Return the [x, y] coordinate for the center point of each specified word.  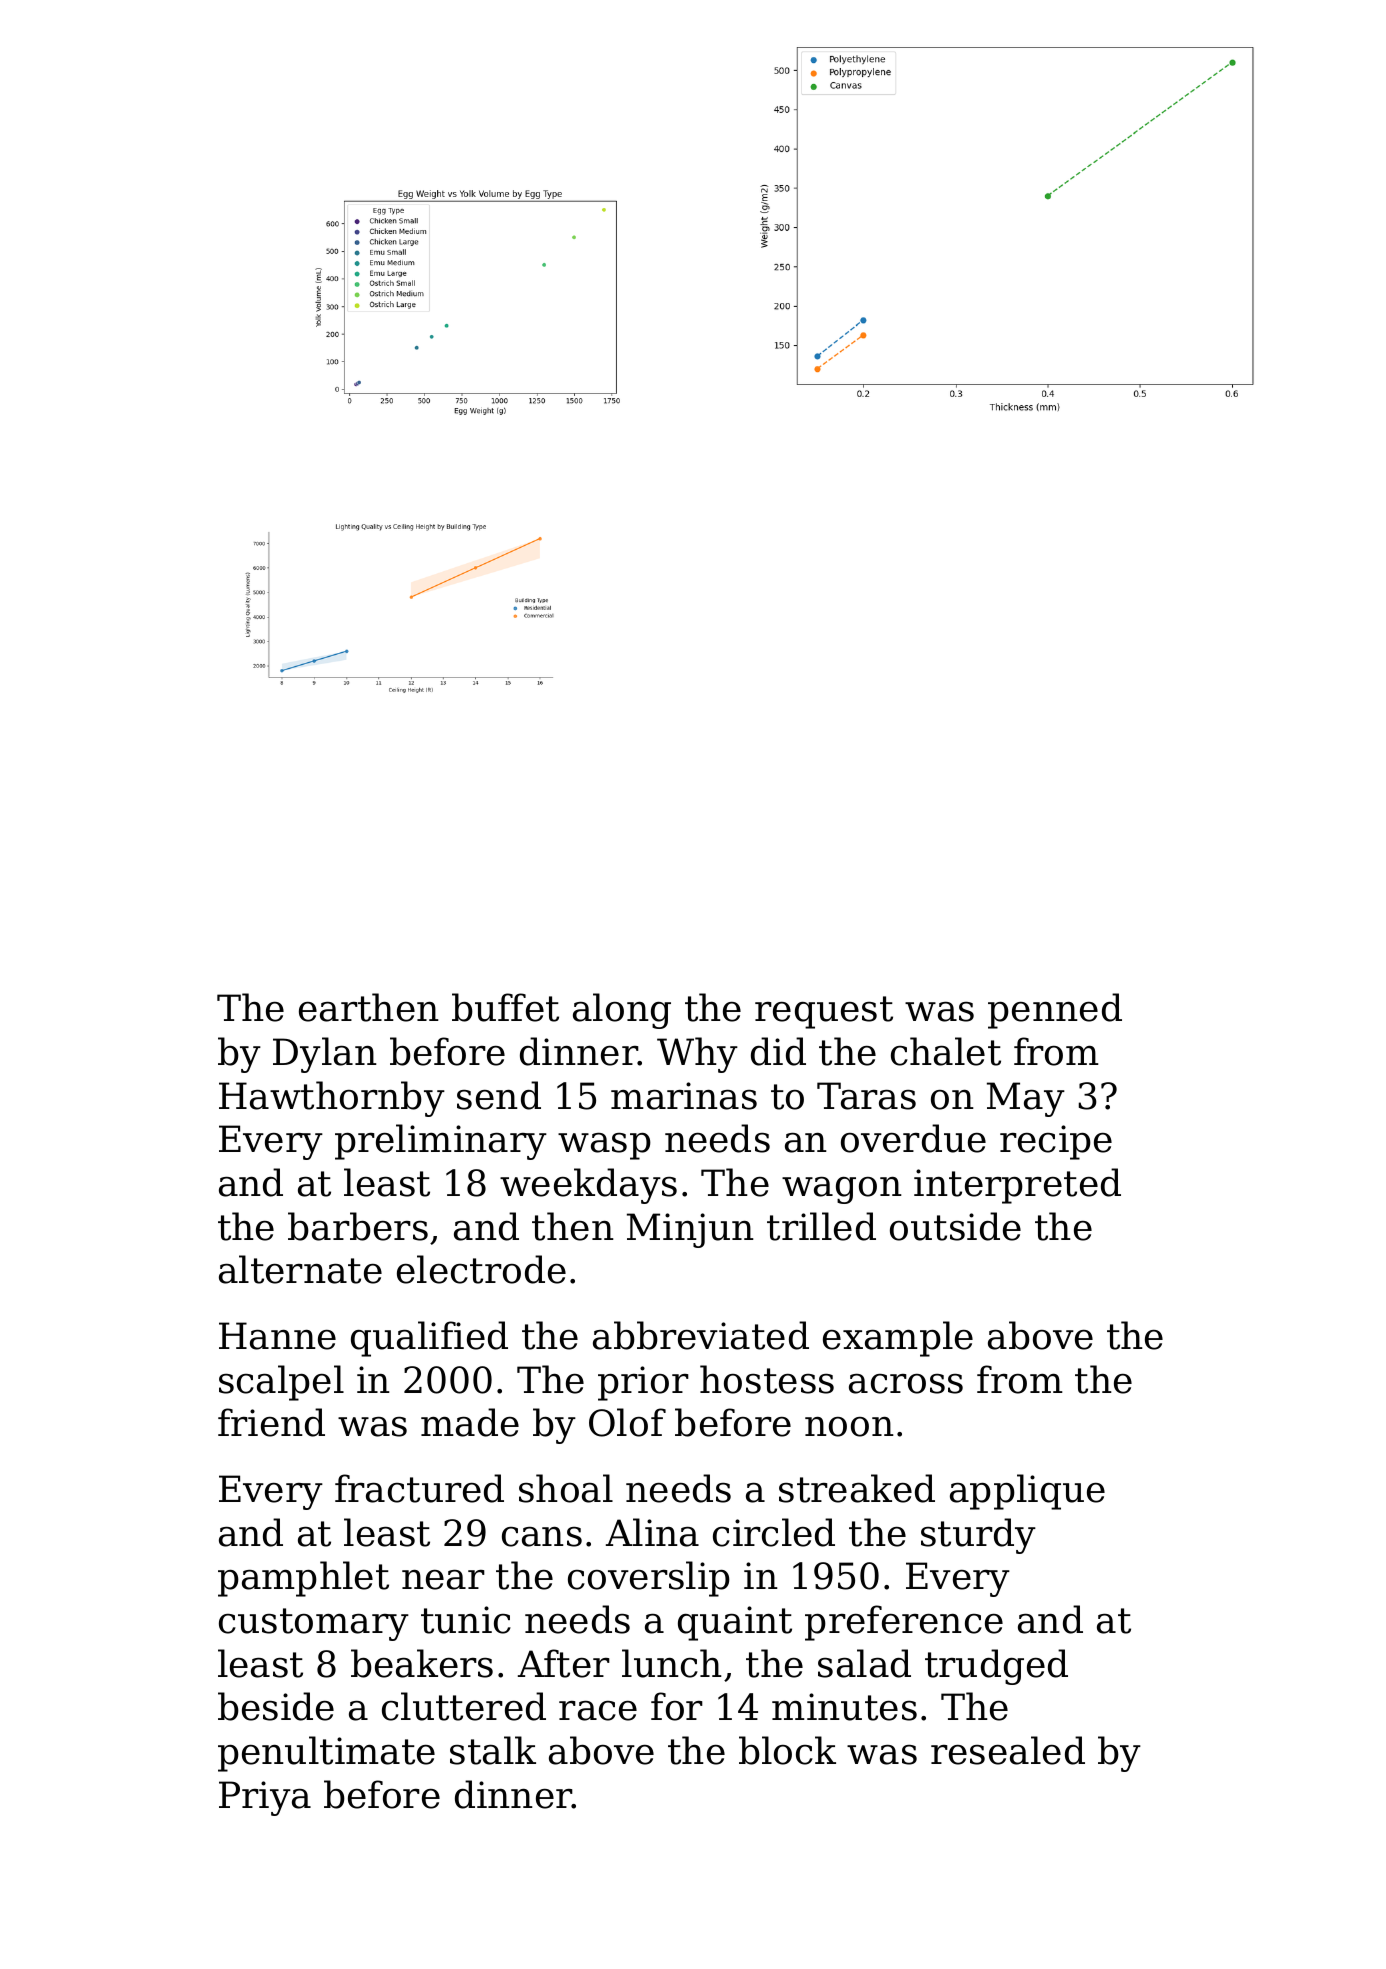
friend [271, 1422]
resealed [1008, 1750]
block [787, 1750]
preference [904, 1623]
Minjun [690, 1230]
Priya [265, 1798]
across [906, 1384]
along [622, 1011]
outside [955, 1226]
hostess [767, 1379]
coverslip [649, 1579]
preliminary [441, 1142]
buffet [505, 1007]
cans [542, 1537]
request [824, 1012]
